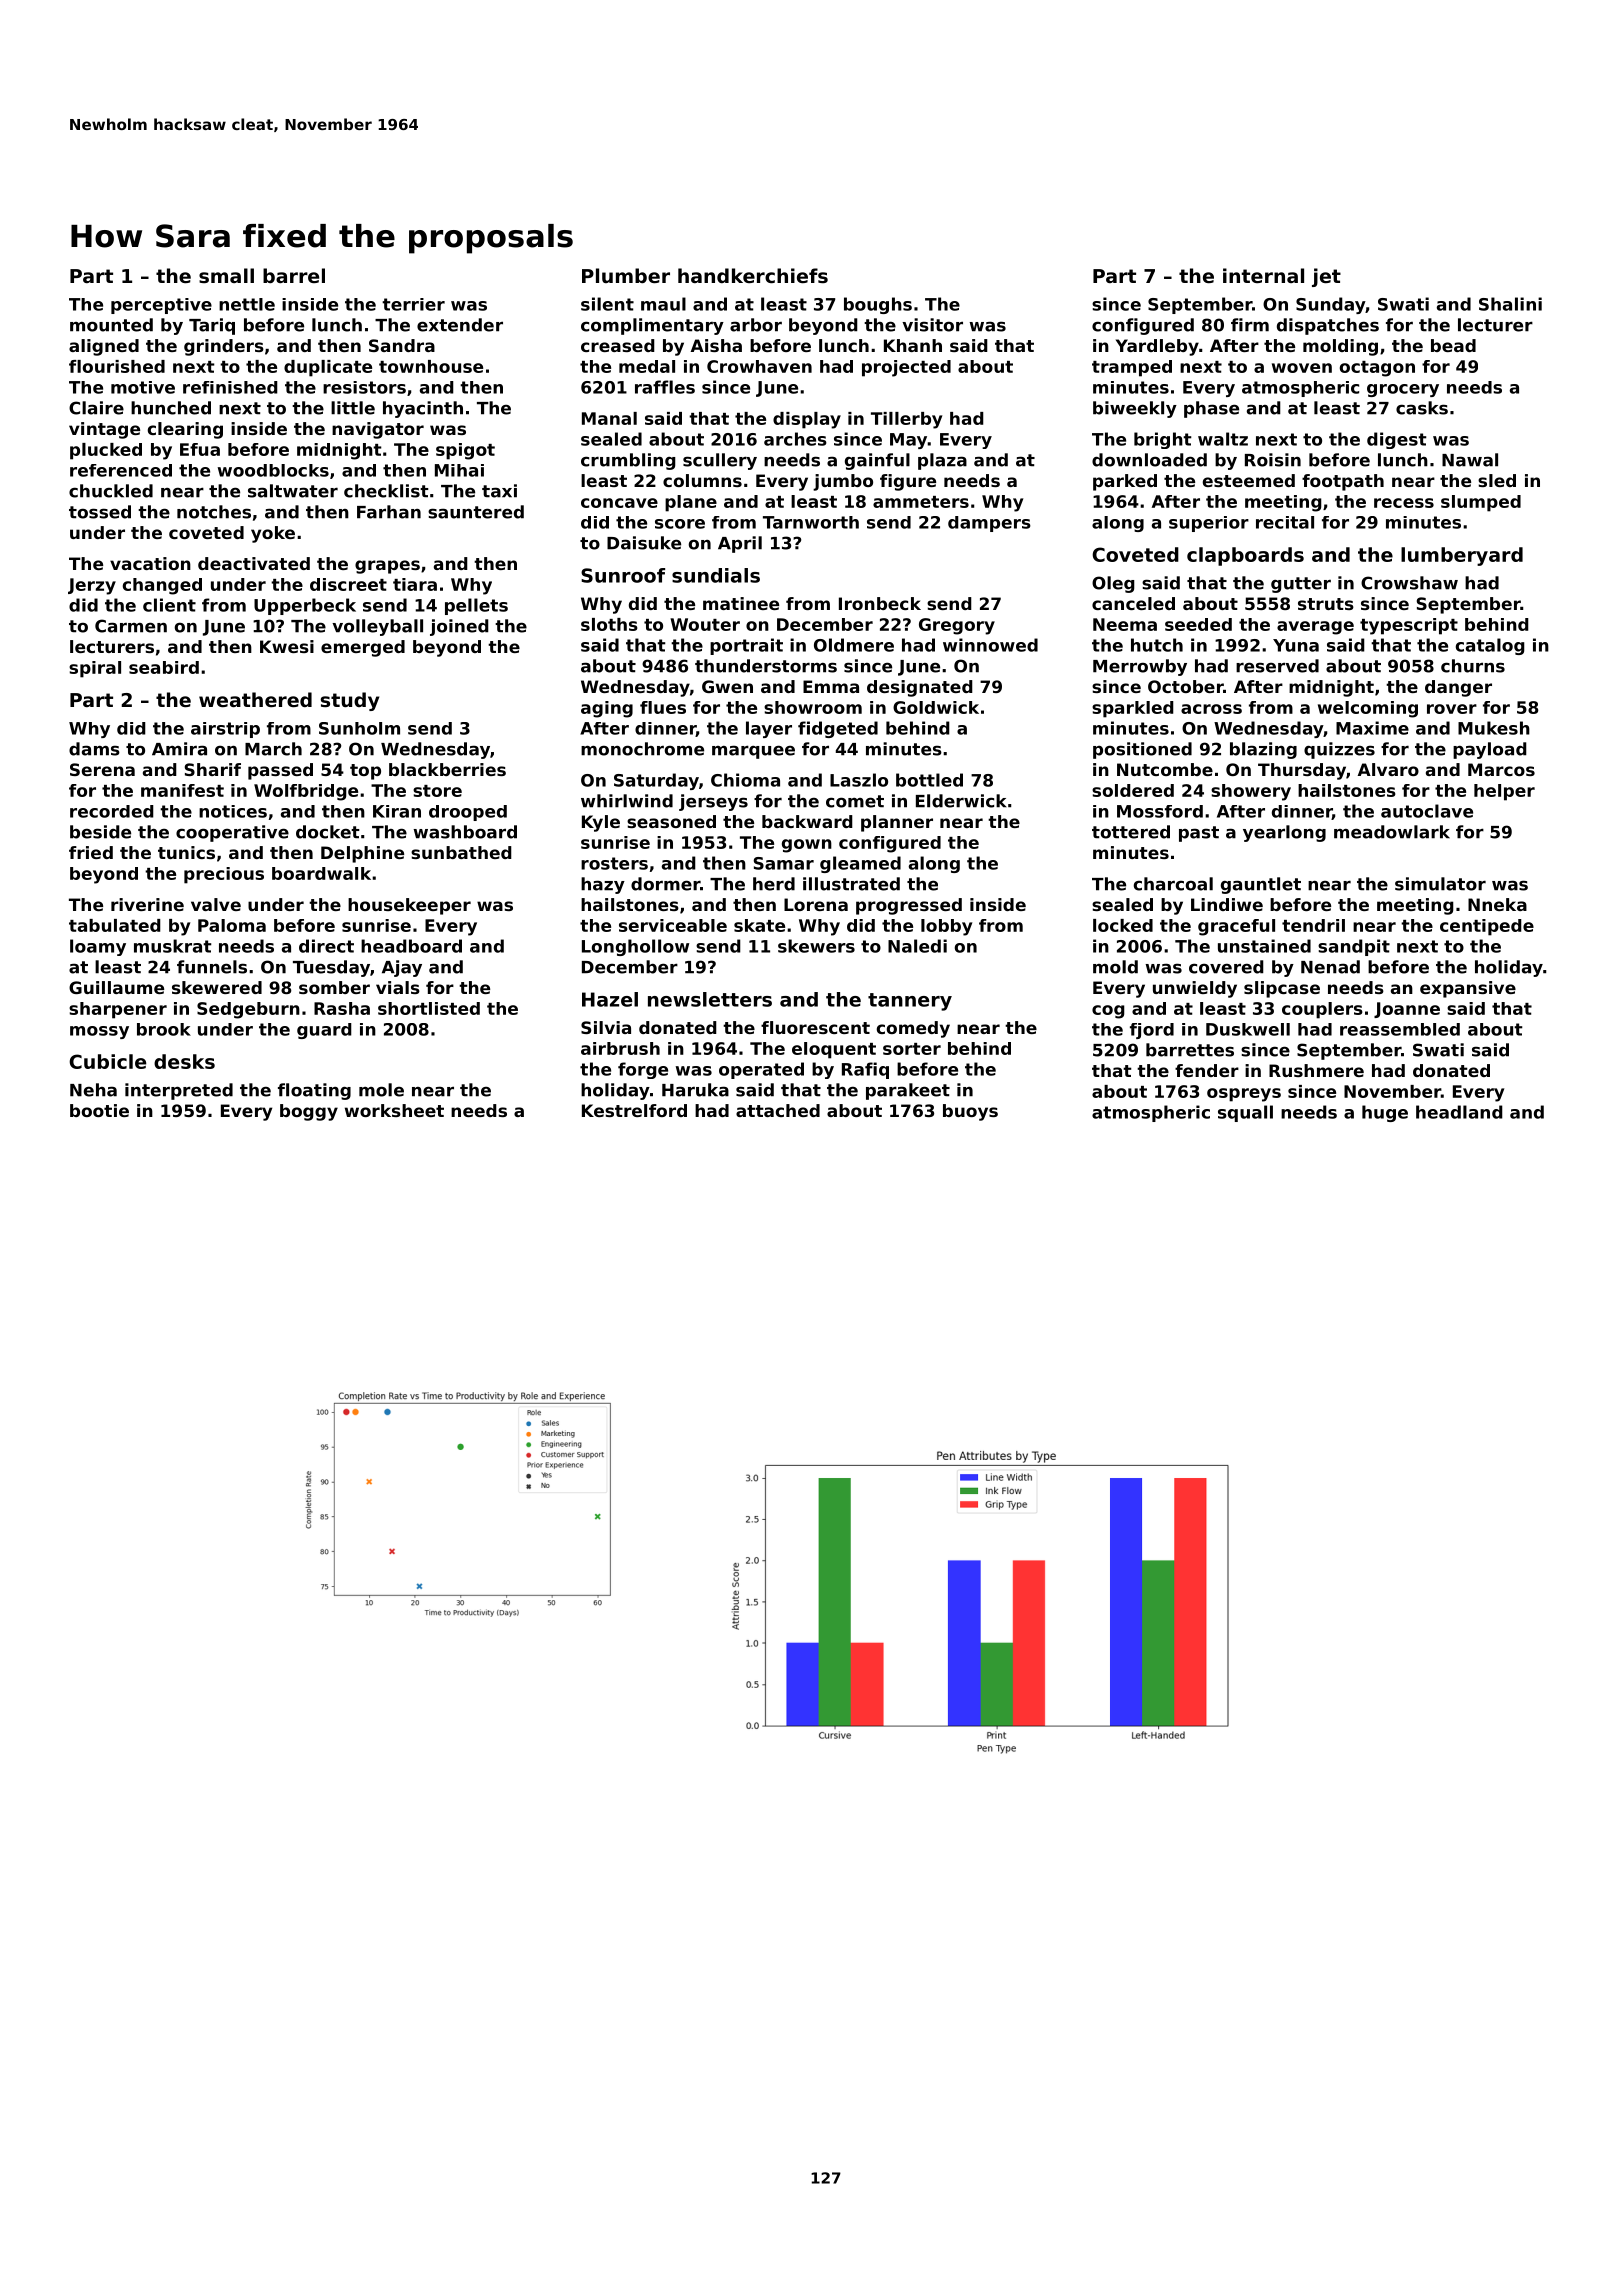  Describe the element at coordinates (753, 275) in the page. I see `handkerchiefs` at that location.
